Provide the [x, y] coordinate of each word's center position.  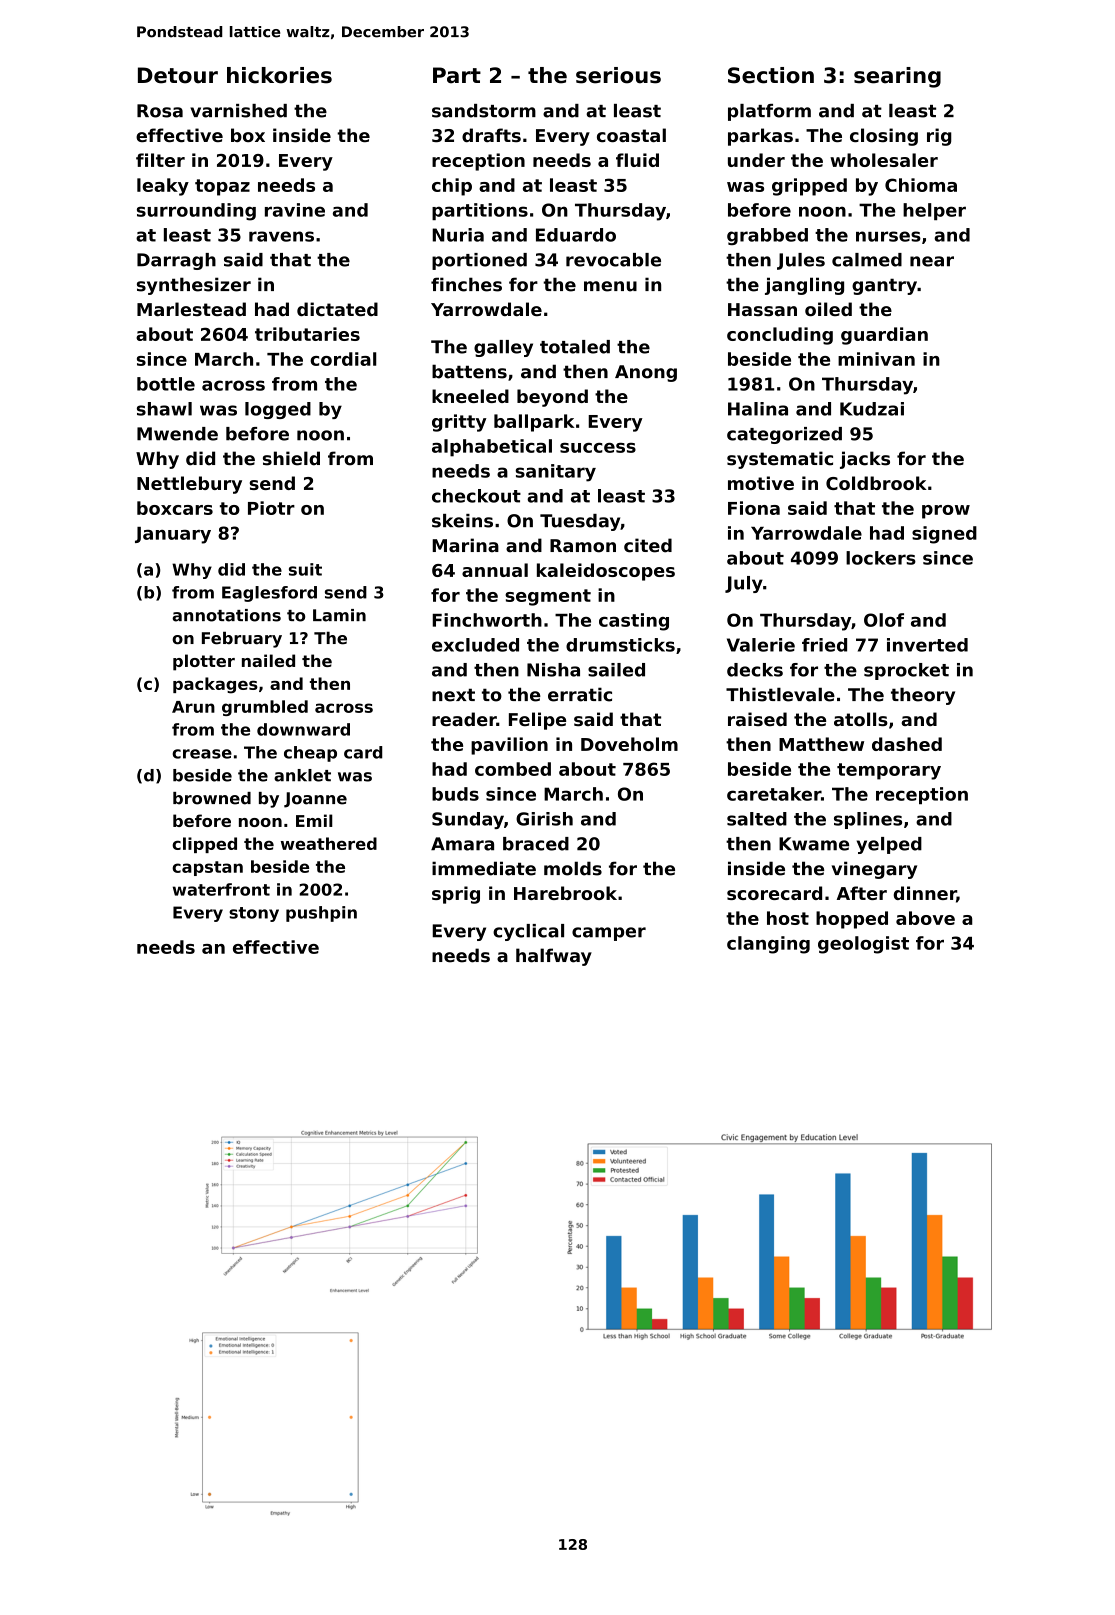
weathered [329, 843]
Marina [465, 545]
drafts [491, 135]
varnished [238, 111]
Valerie [761, 645]
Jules [801, 261]
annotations [226, 615]
